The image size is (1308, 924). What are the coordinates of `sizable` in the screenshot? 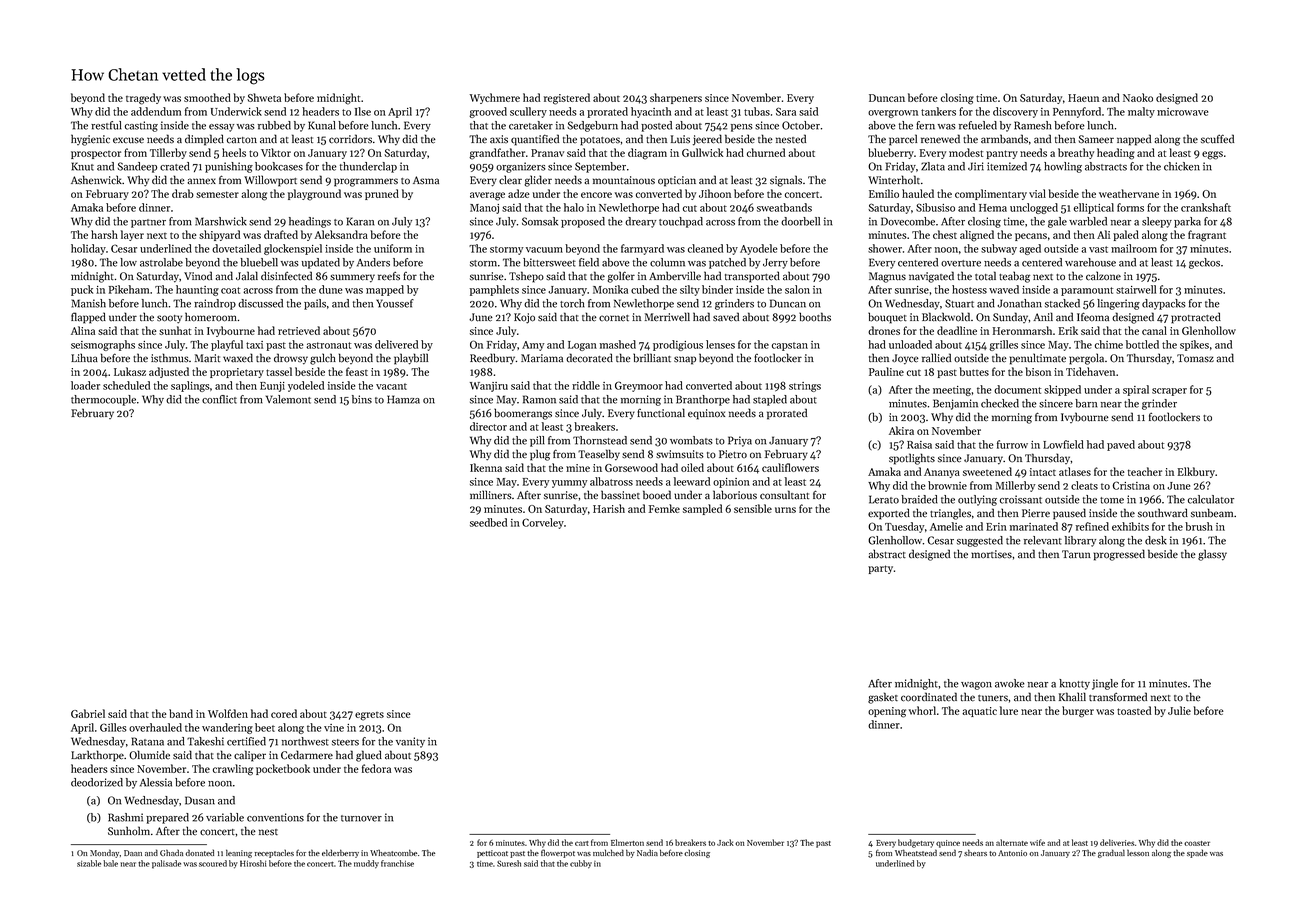 It's located at (89, 863).
